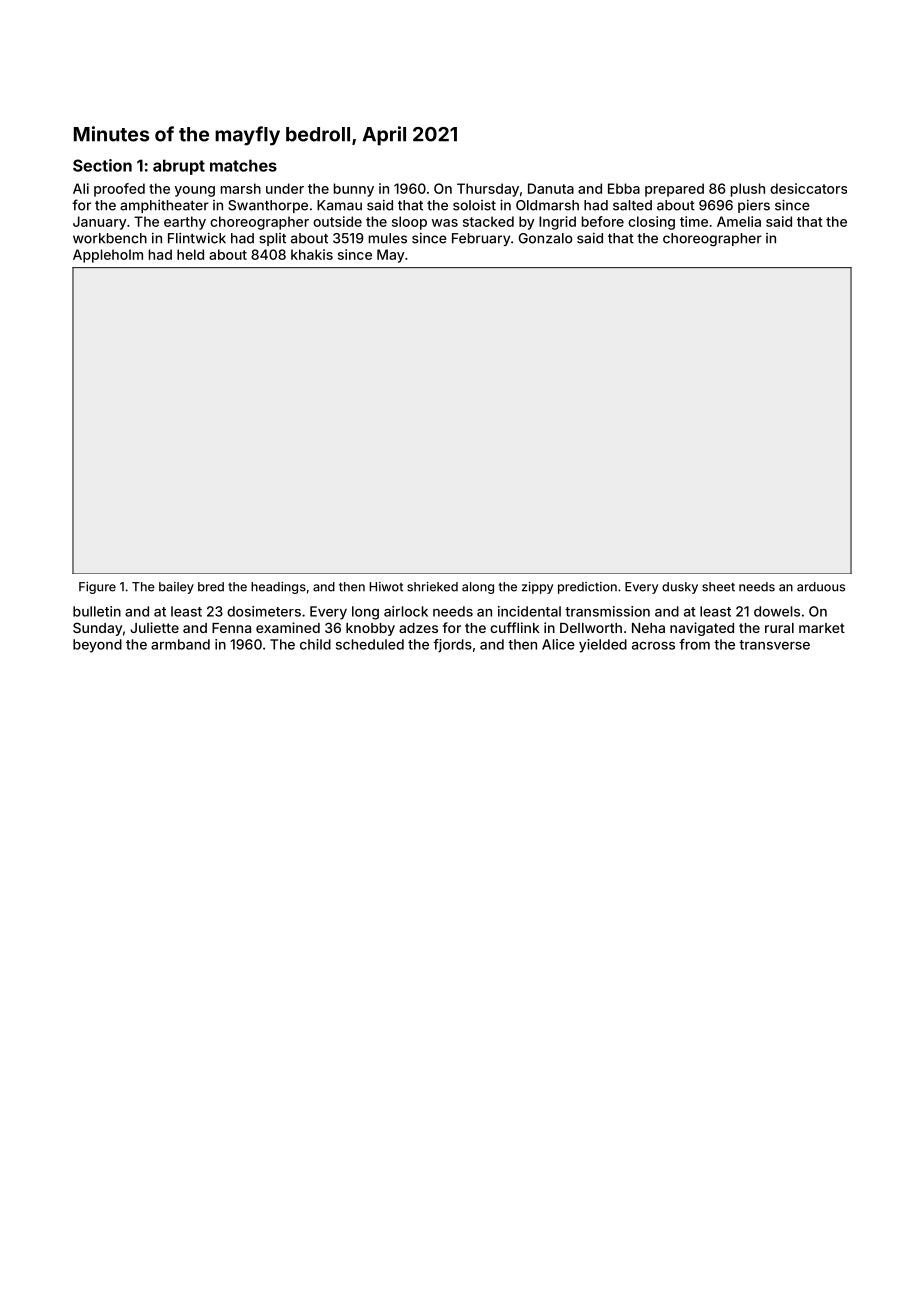 This screenshot has height=1308, width=924. I want to click on mules, so click(388, 238).
